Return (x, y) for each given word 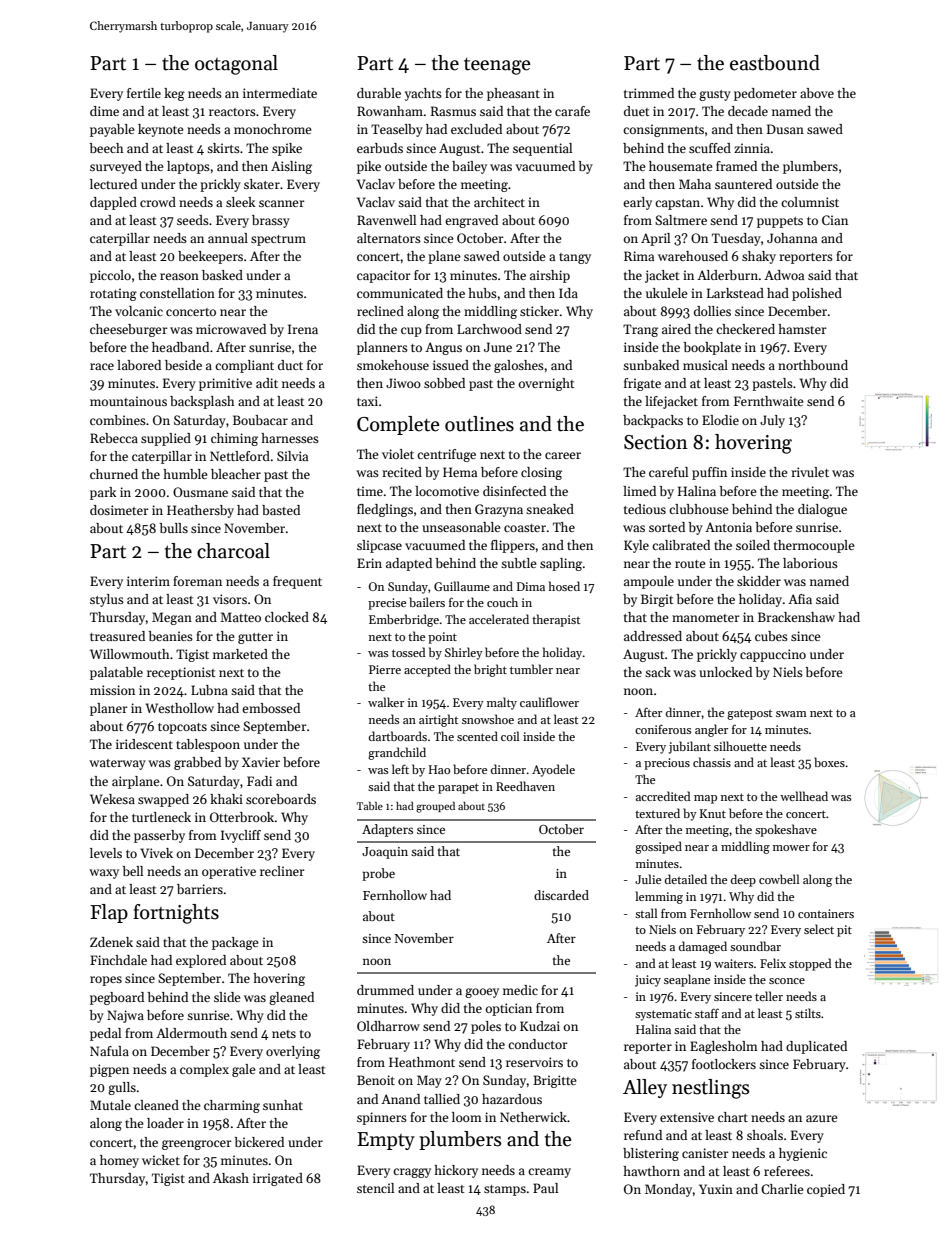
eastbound (775, 63)
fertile (144, 93)
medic (520, 990)
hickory (456, 1171)
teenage (497, 66)
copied (826, 1190)
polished (817, 294)
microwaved (231, 329)
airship (550, 276)
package (235, 943)
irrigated (278, 1179)
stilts (808, 1013)
